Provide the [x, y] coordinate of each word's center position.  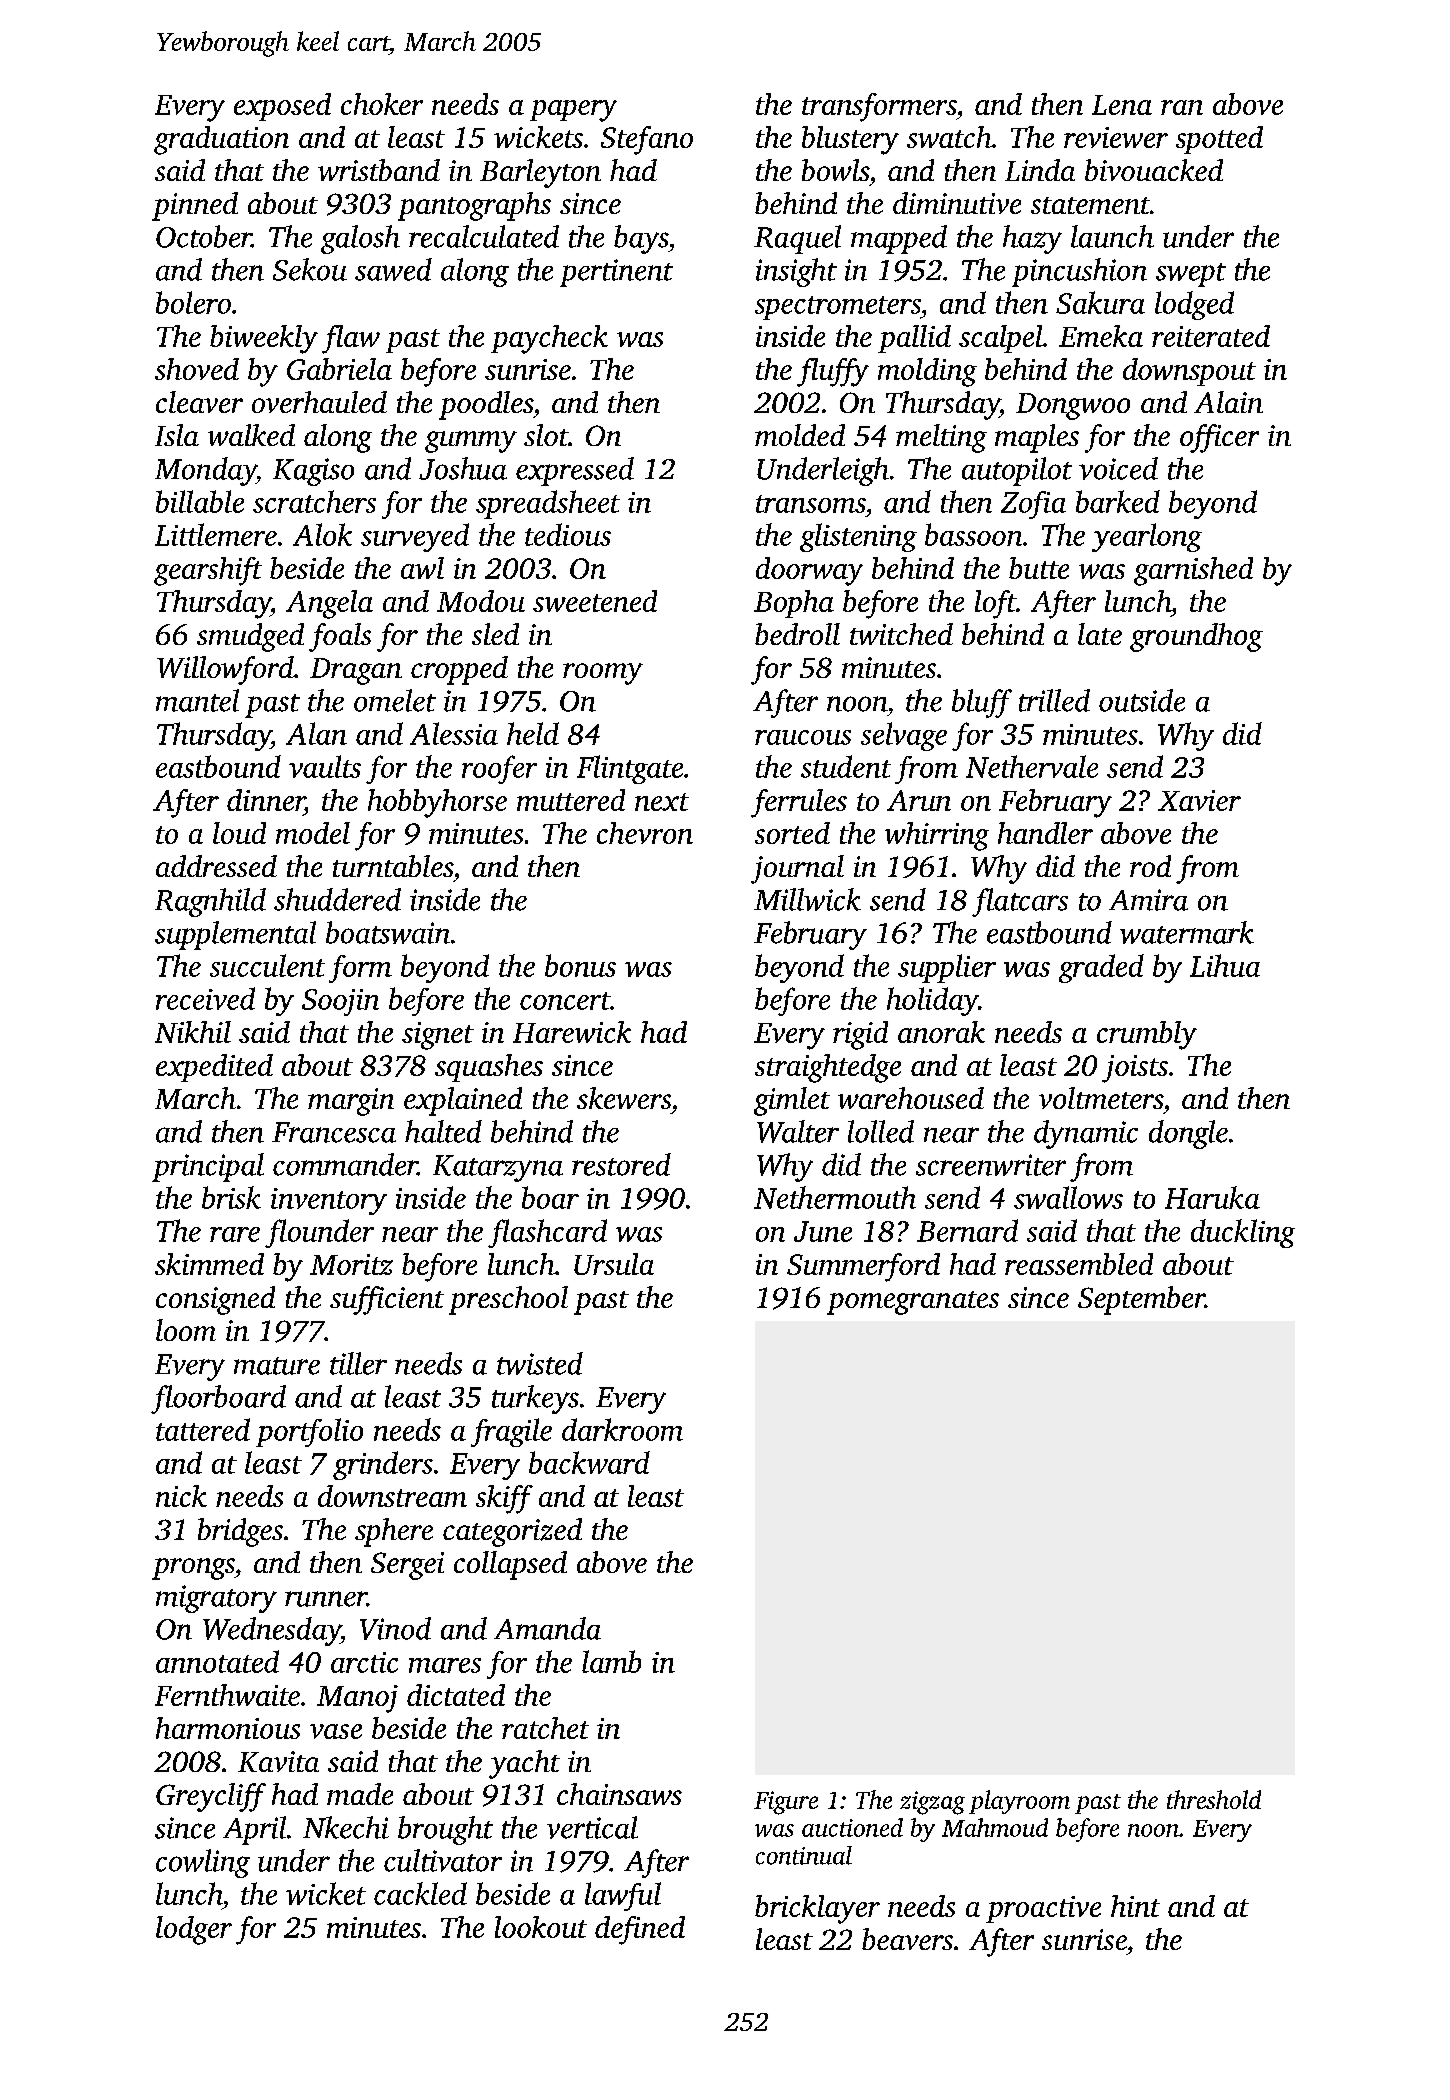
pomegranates [913, 1303]
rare [235, 1234]
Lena [1122, 105]
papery [573, 111]
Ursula [614, 1264]
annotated [217, 1661]
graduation [221, 140]
